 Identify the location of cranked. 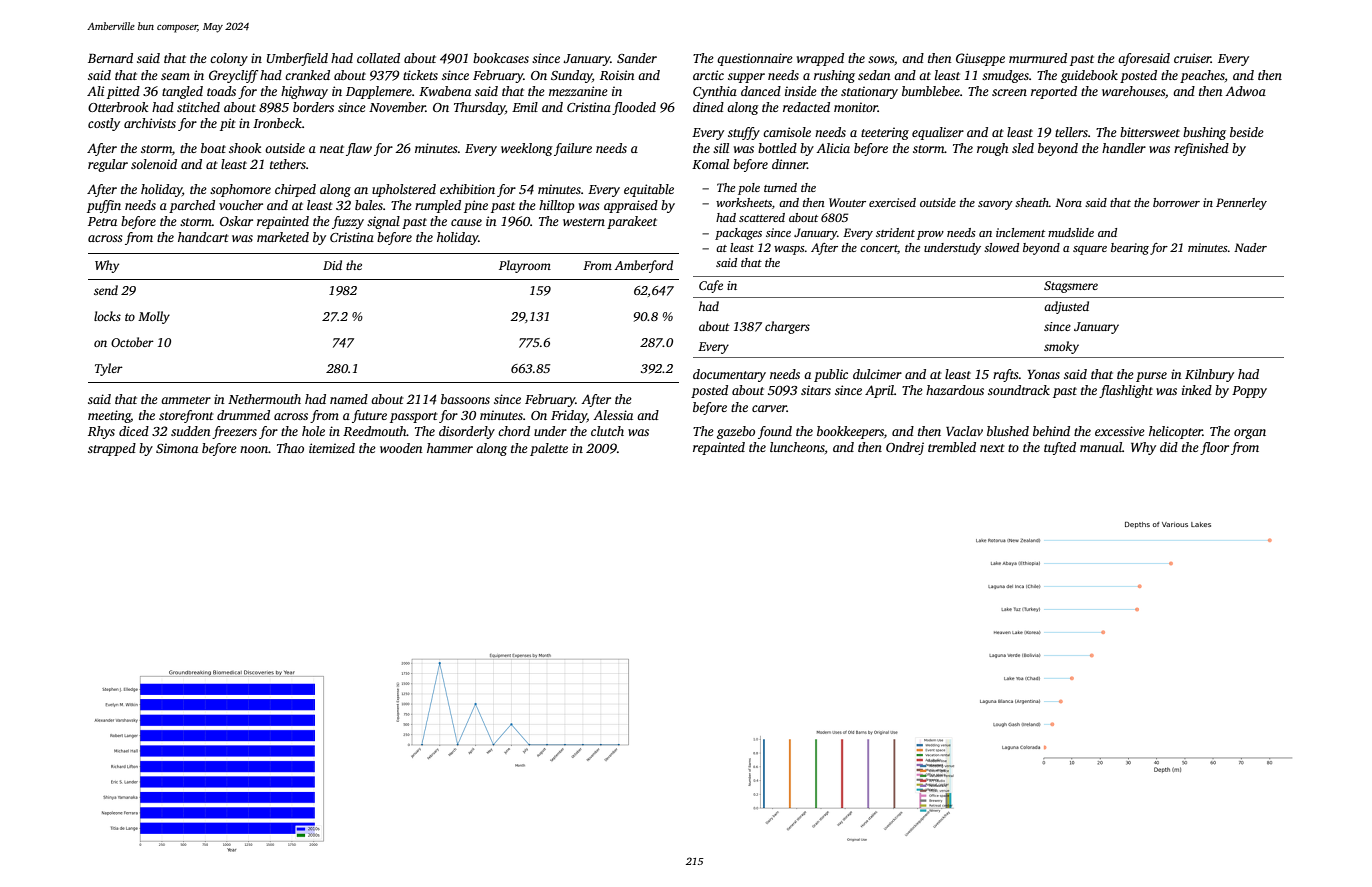
(307, 75).
